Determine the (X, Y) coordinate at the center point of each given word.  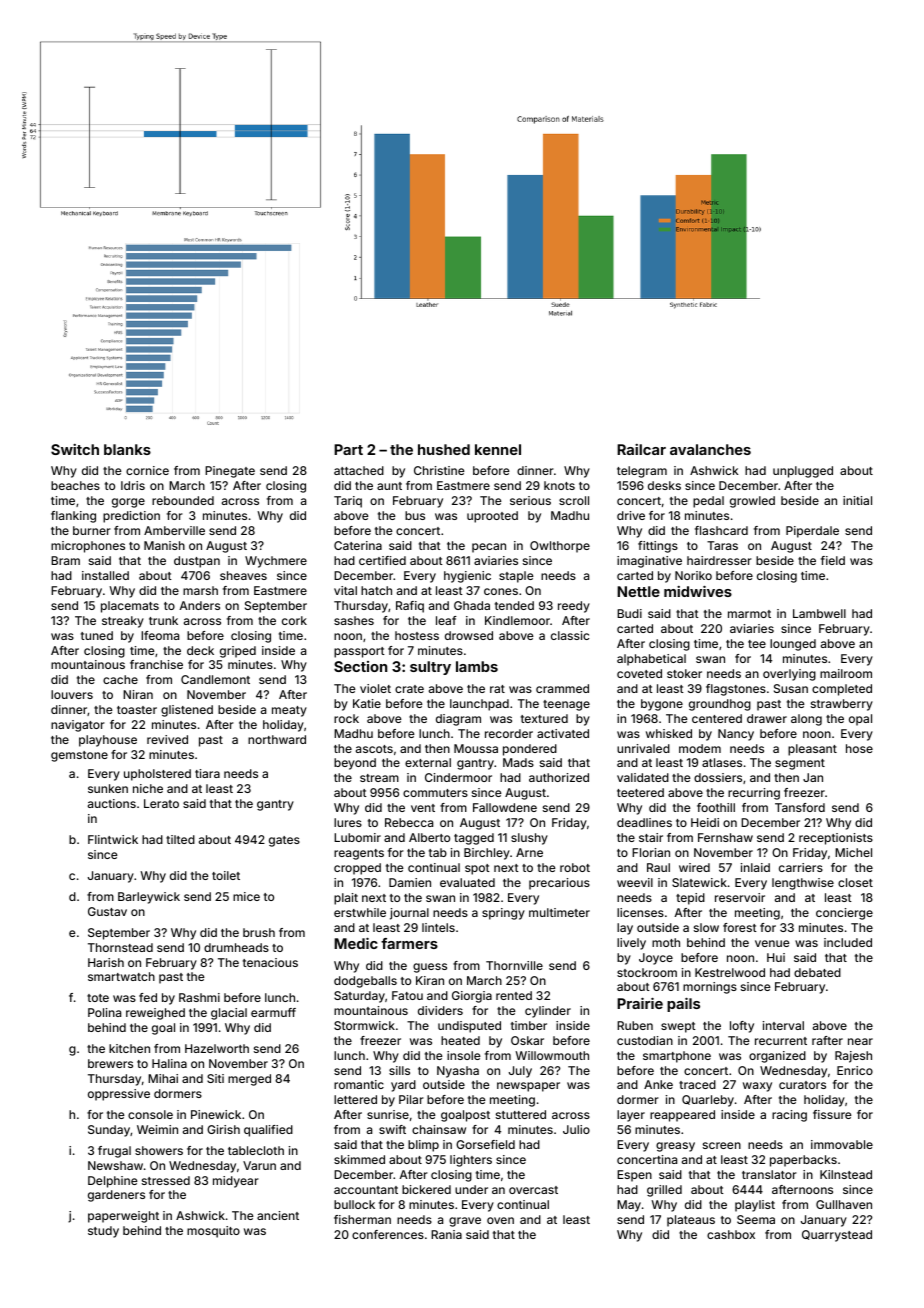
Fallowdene (505, 807)
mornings (710, 988)
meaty (289, 711)
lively (631, 944)
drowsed (469, 635)
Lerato (161, 803)
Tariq (348, 502)
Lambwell (819, 613)
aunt (389, 486)
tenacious (270, 962)
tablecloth (256, 1150)
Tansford (800, 807)
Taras (722, 545)
